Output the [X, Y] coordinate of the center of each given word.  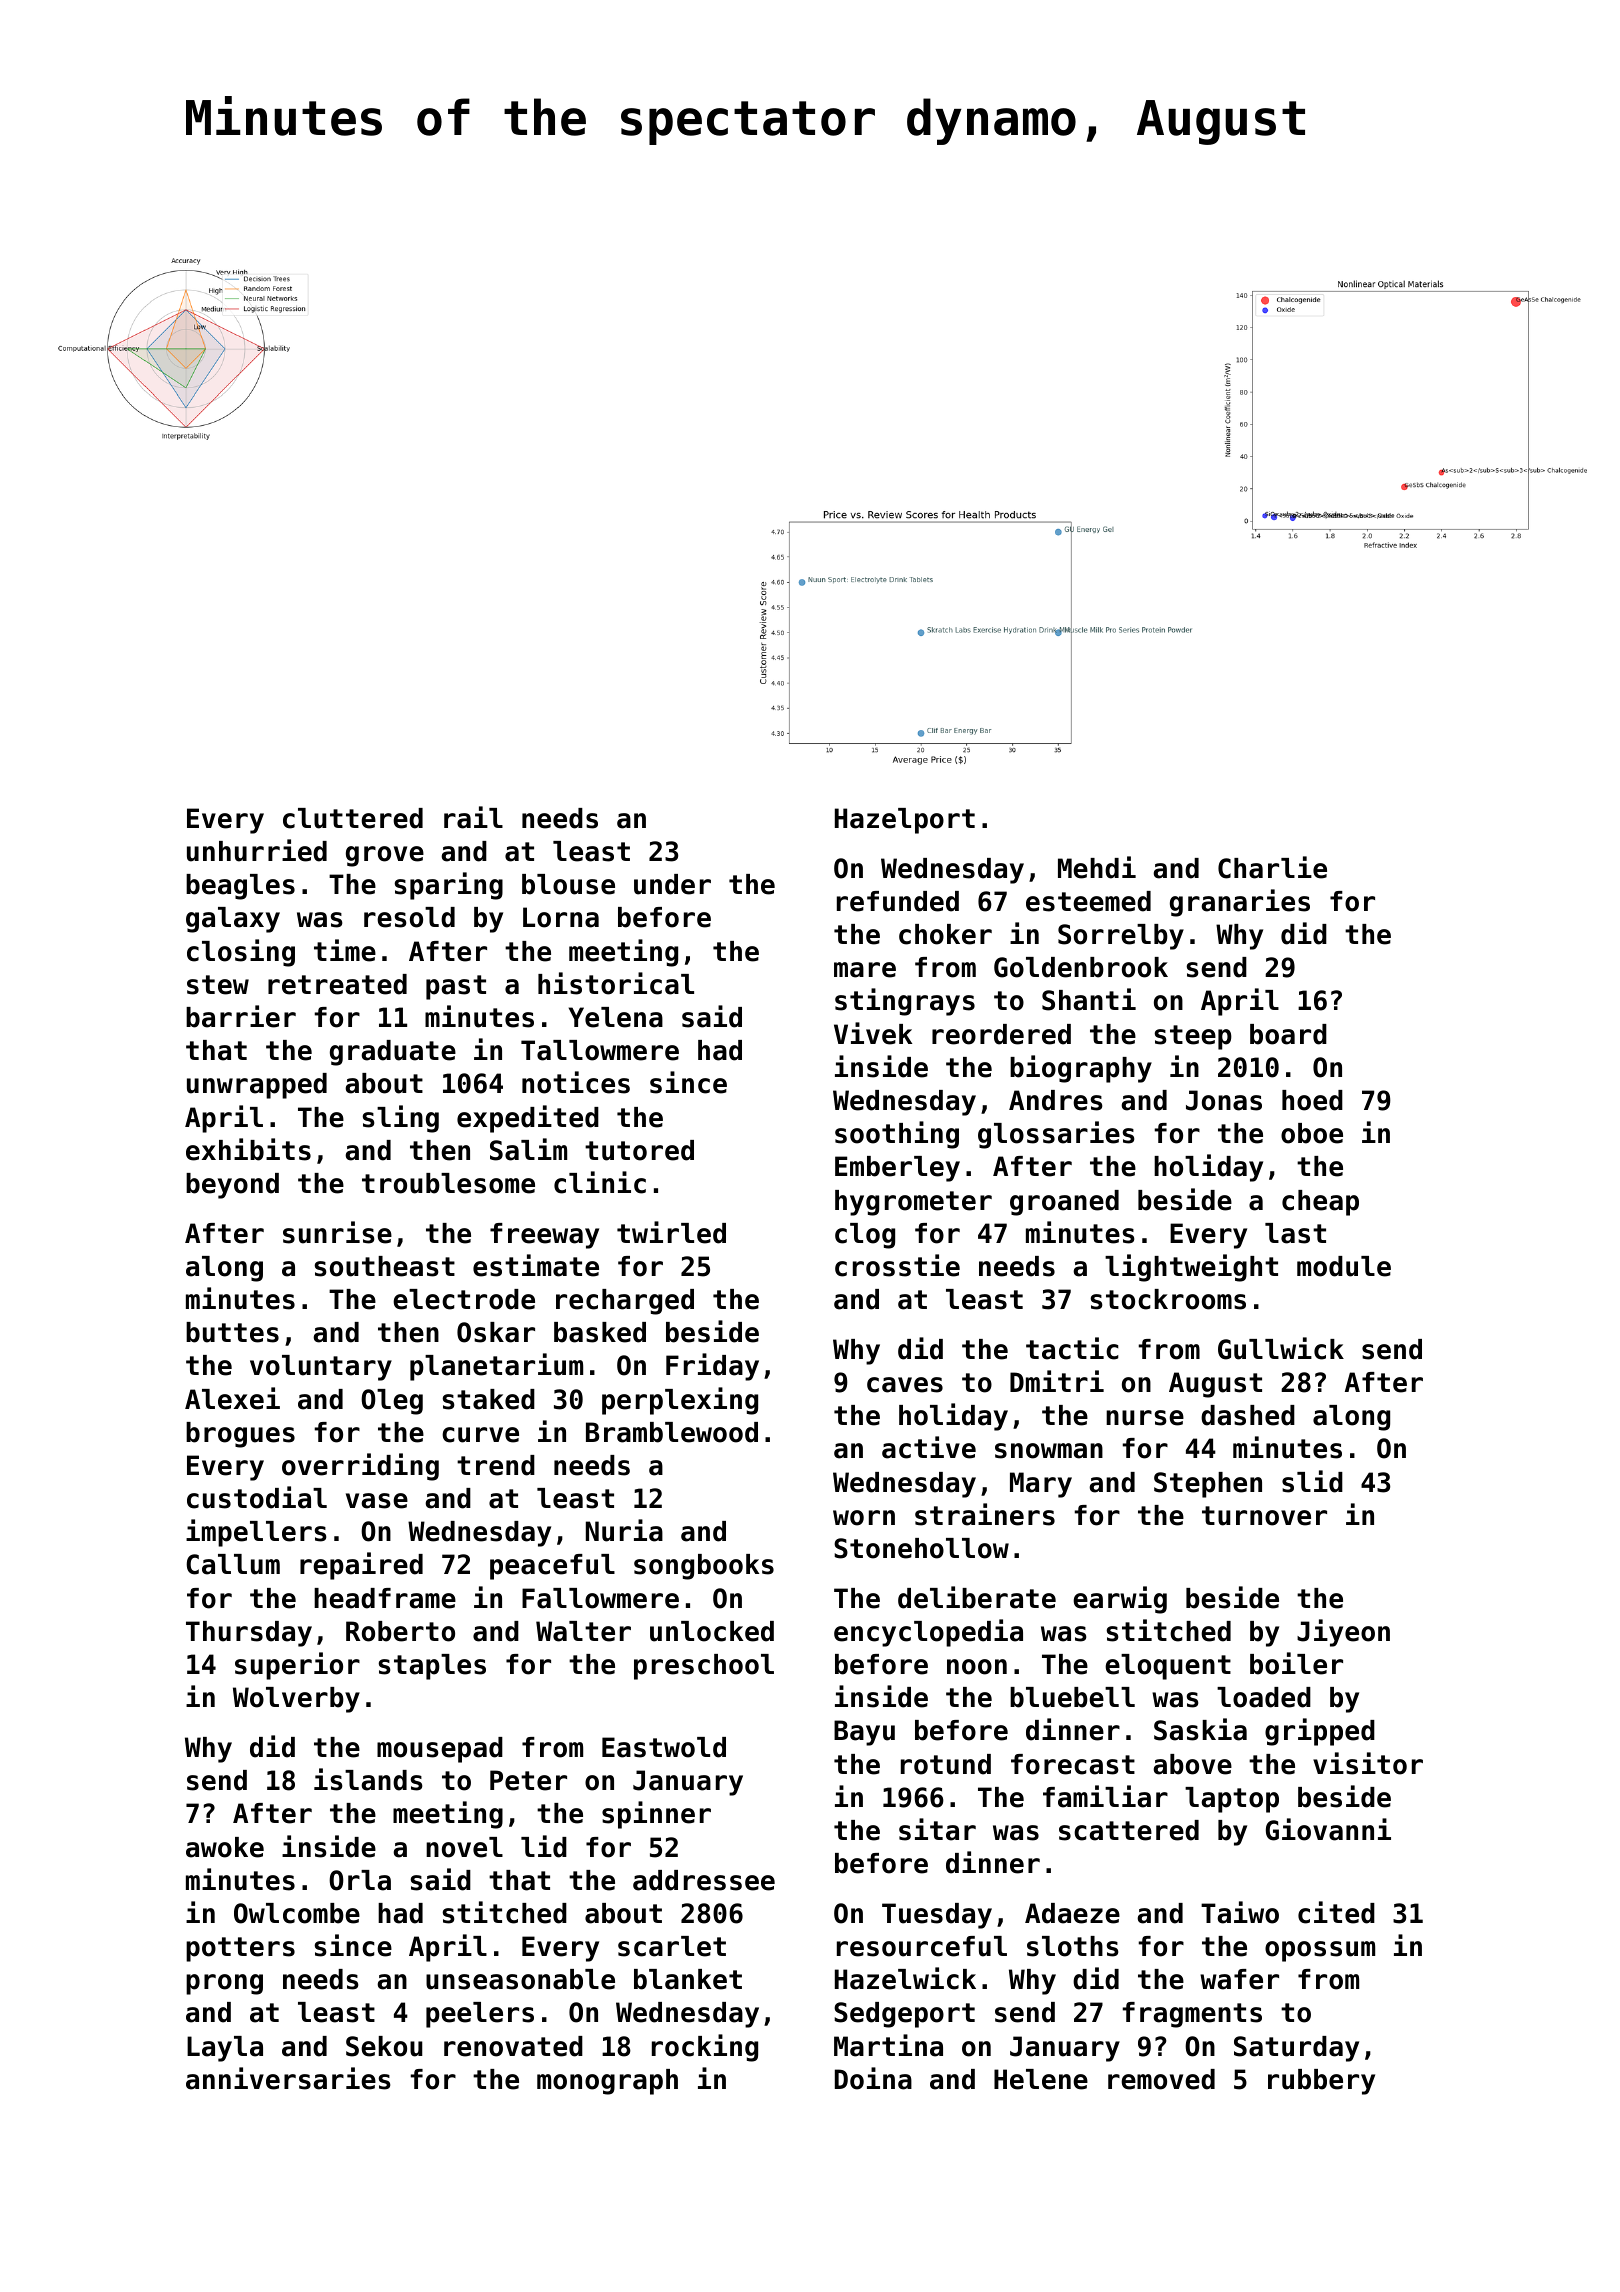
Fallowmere [600, 1598]
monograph [607, 2082]
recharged [625, 1302]
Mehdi [1097, 867]
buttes [232, 1332]
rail [473, 817]
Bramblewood [672, 1432]
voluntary [321, 1368]
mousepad [440, 1750]
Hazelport [905, 821]
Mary [1041, 1485]
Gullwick [1281, 1348]
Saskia [1200, 1729]
